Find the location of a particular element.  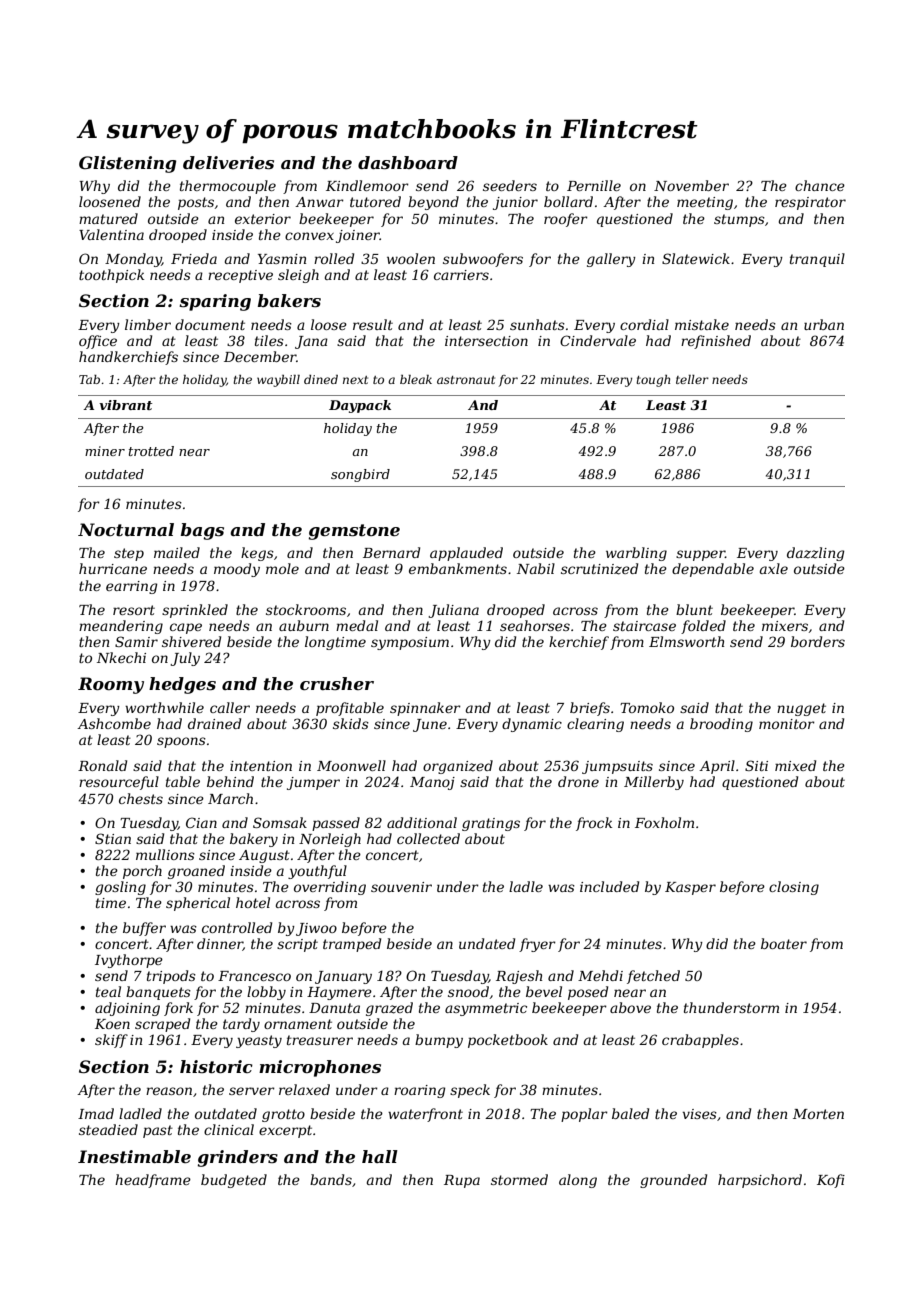

steadied is located at coordinates (108, 1129).
